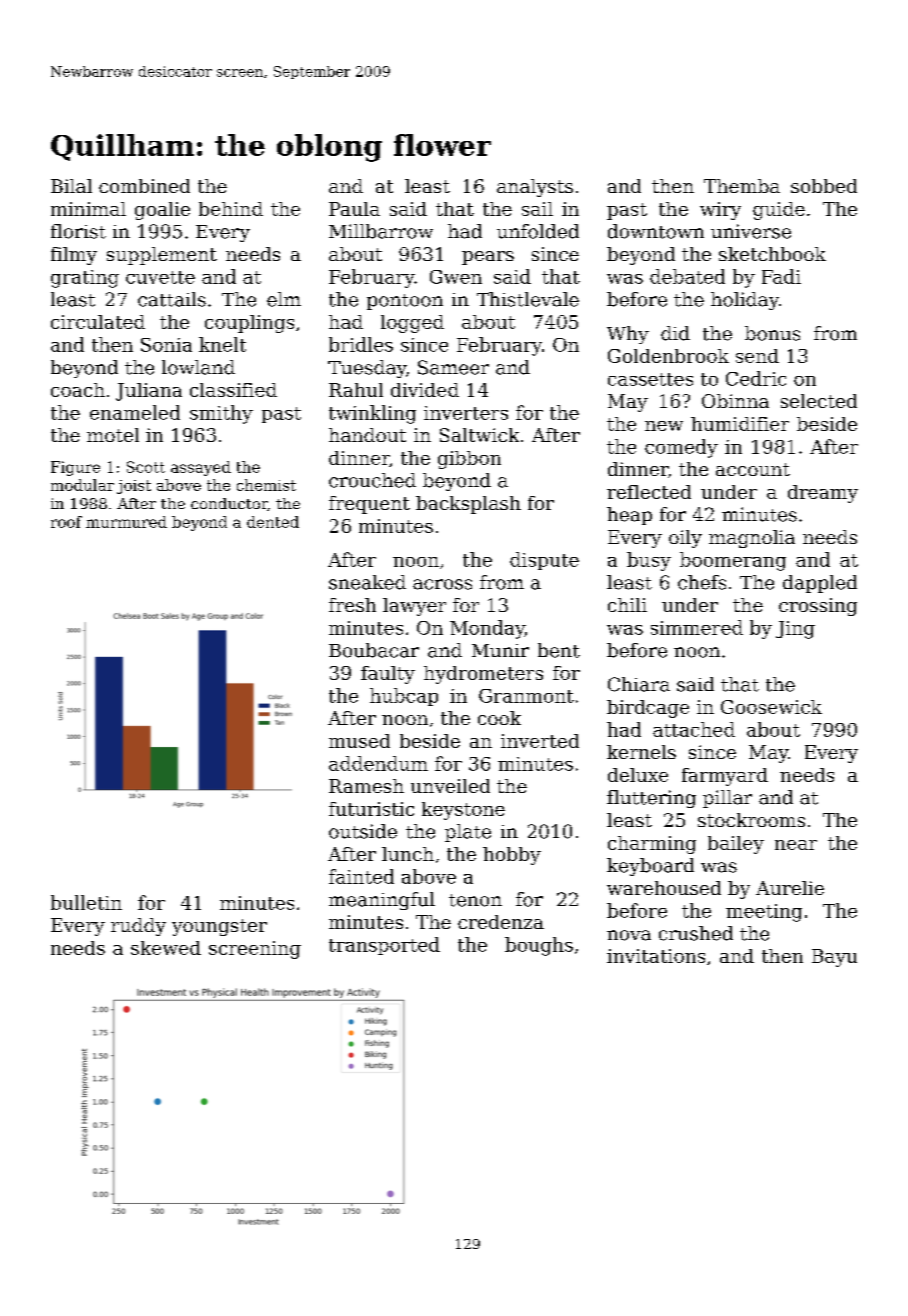 This image has width=908, height=1316. I want to click on coach, so click(78, 390).
